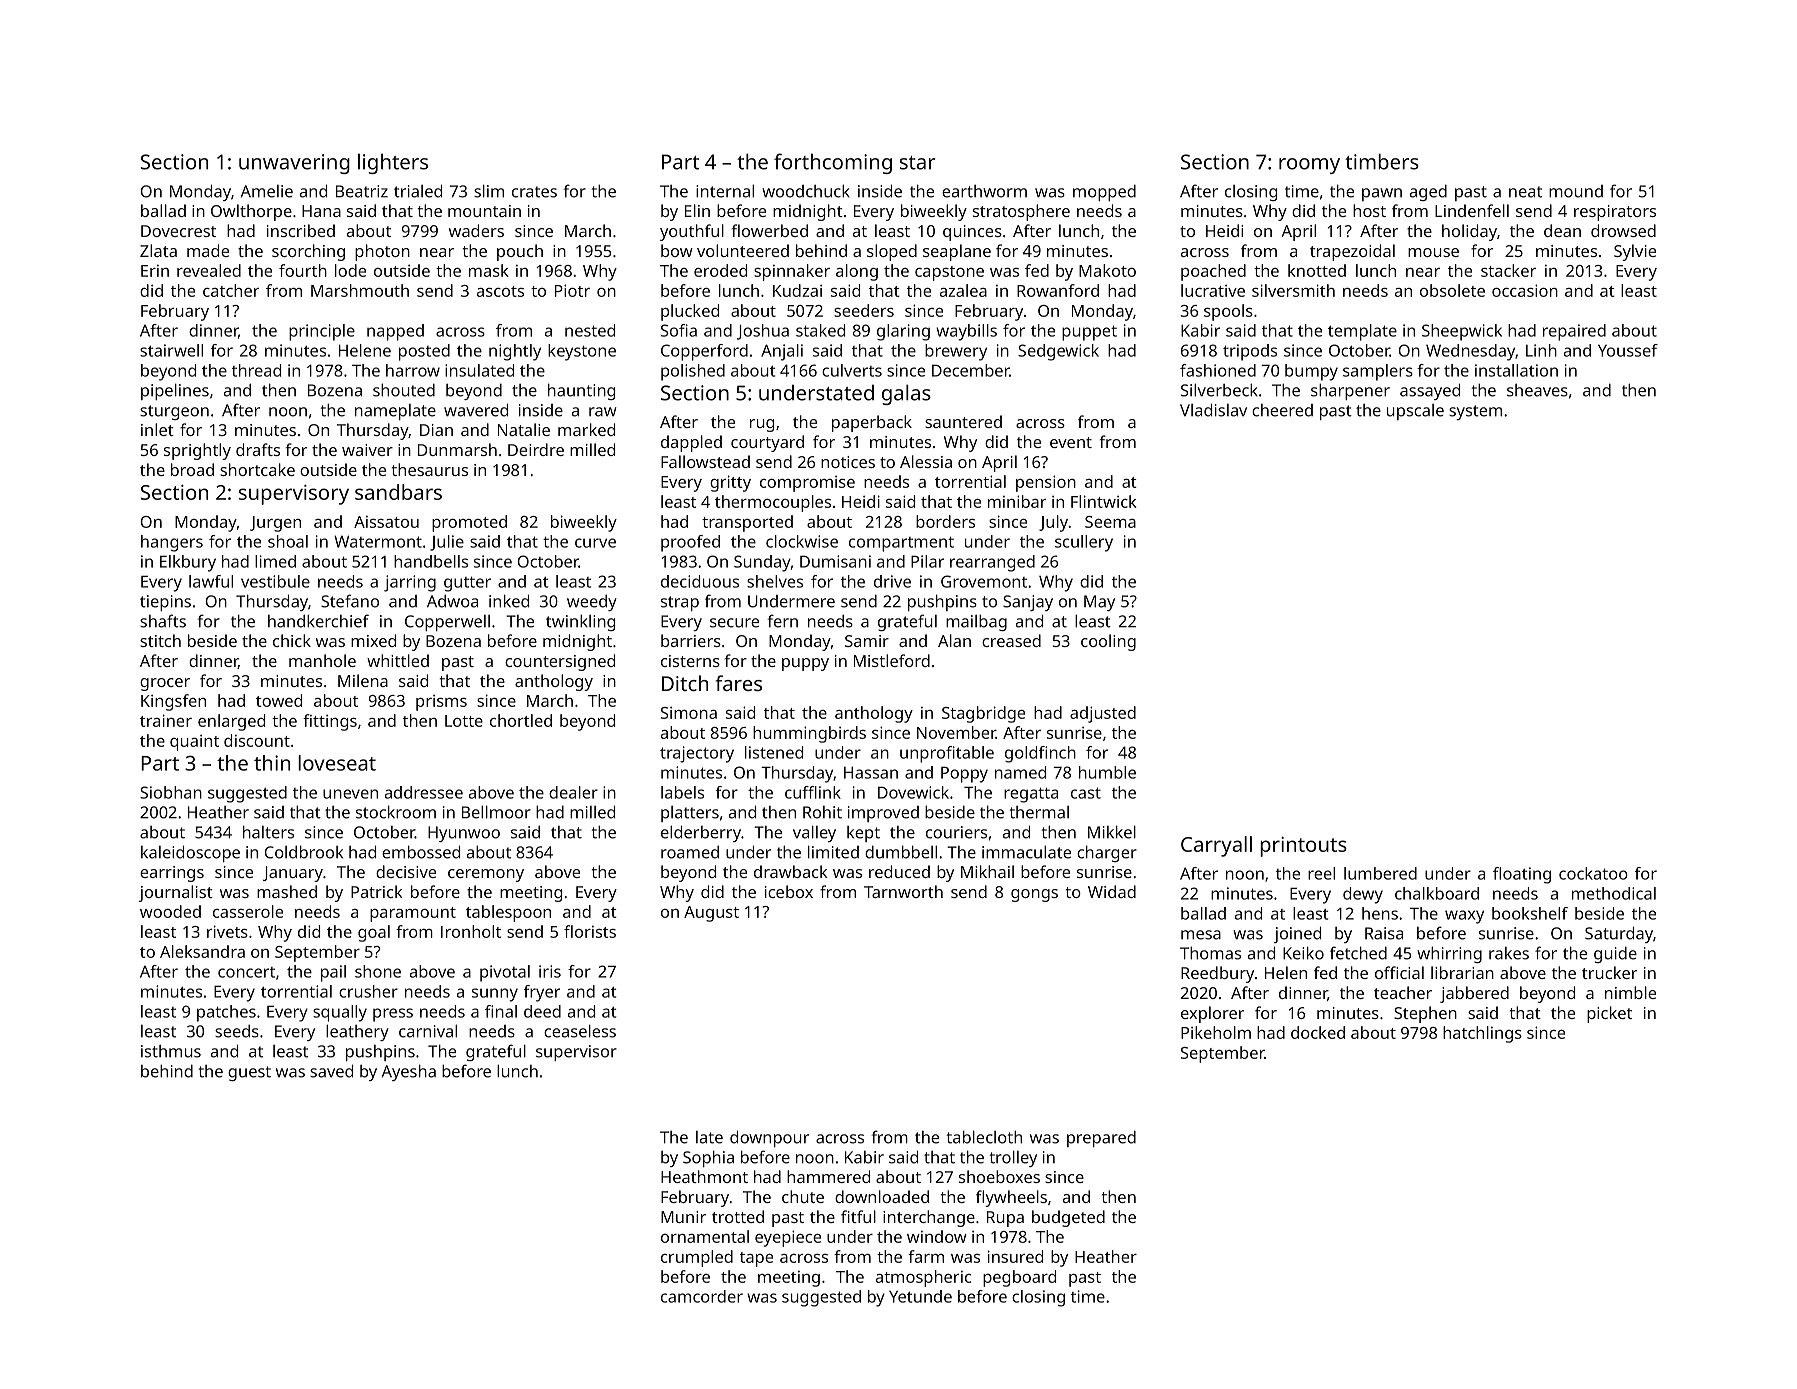 The image size is (1797, 1389). Describe the element at coordinates (393, 163) in the screenshot. I see `lighters` at that location.
